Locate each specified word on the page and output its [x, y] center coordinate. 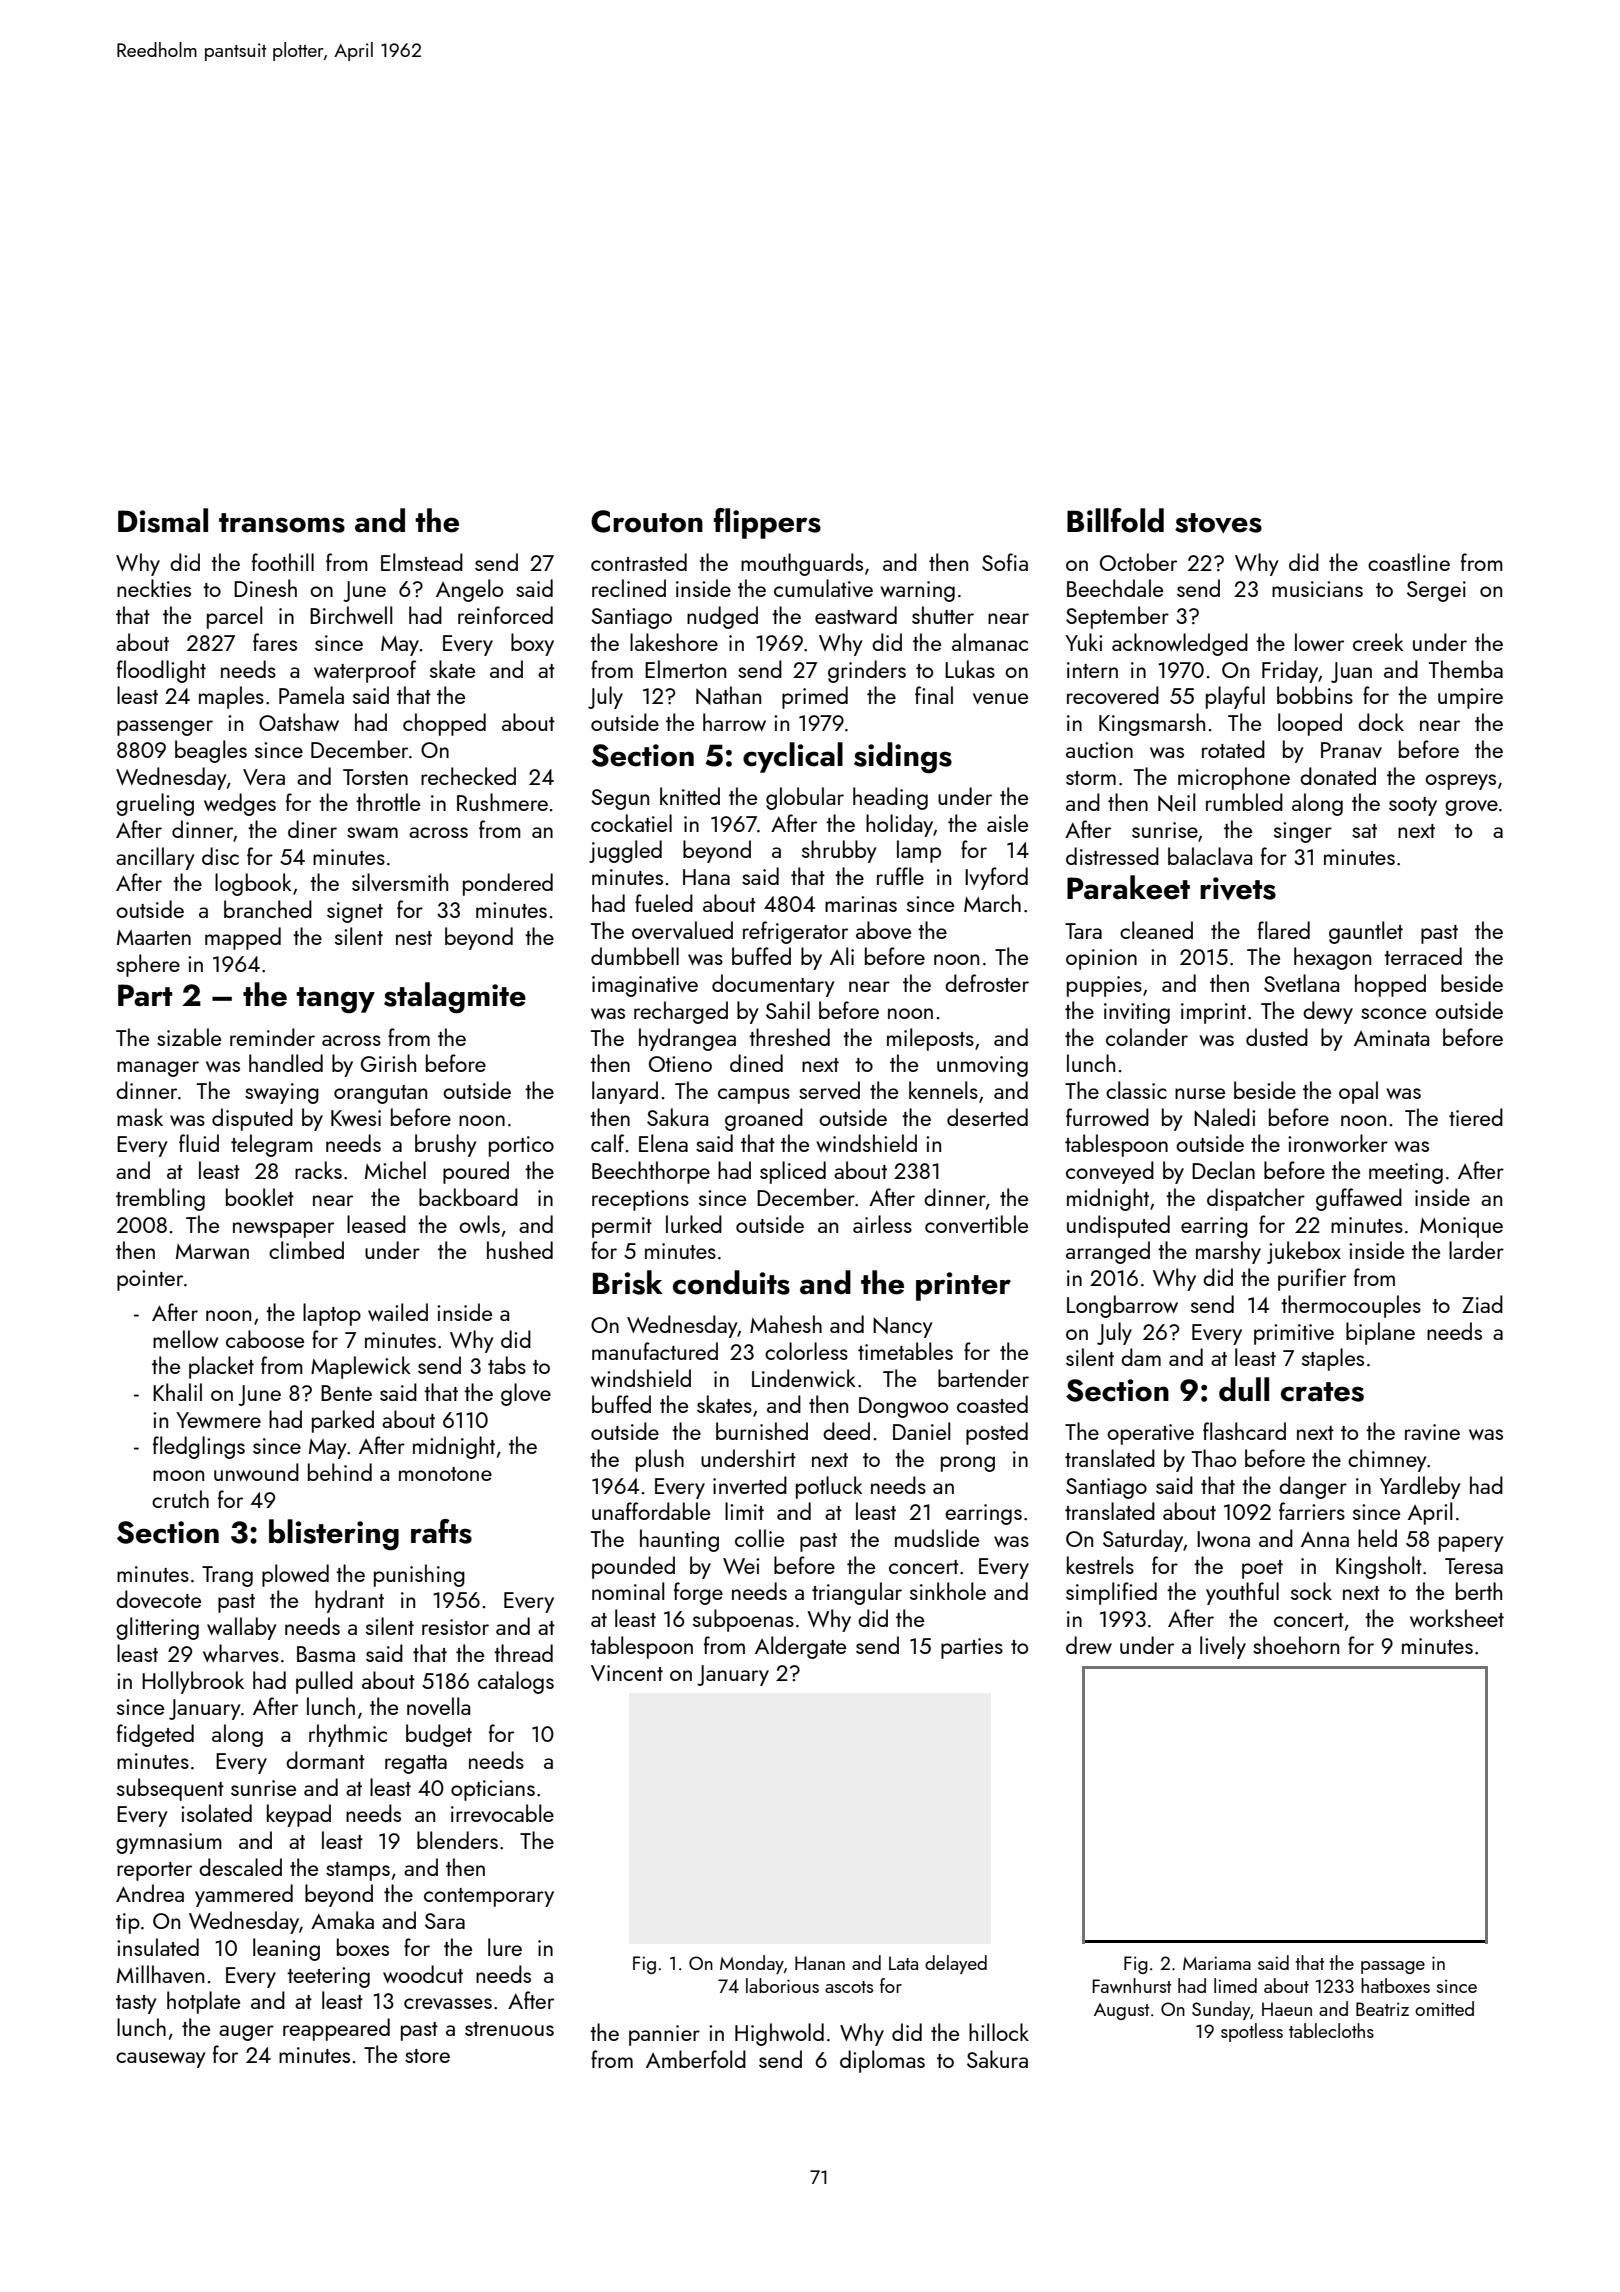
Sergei [1436, 591]
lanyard [625, 1092]
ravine [1432, 1432]
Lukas [970, 669]
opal [1358, 1092]
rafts [441, 1531]
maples [231, 697]
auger [246, 2033]
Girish [388, 1063]
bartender [983, 1378]
